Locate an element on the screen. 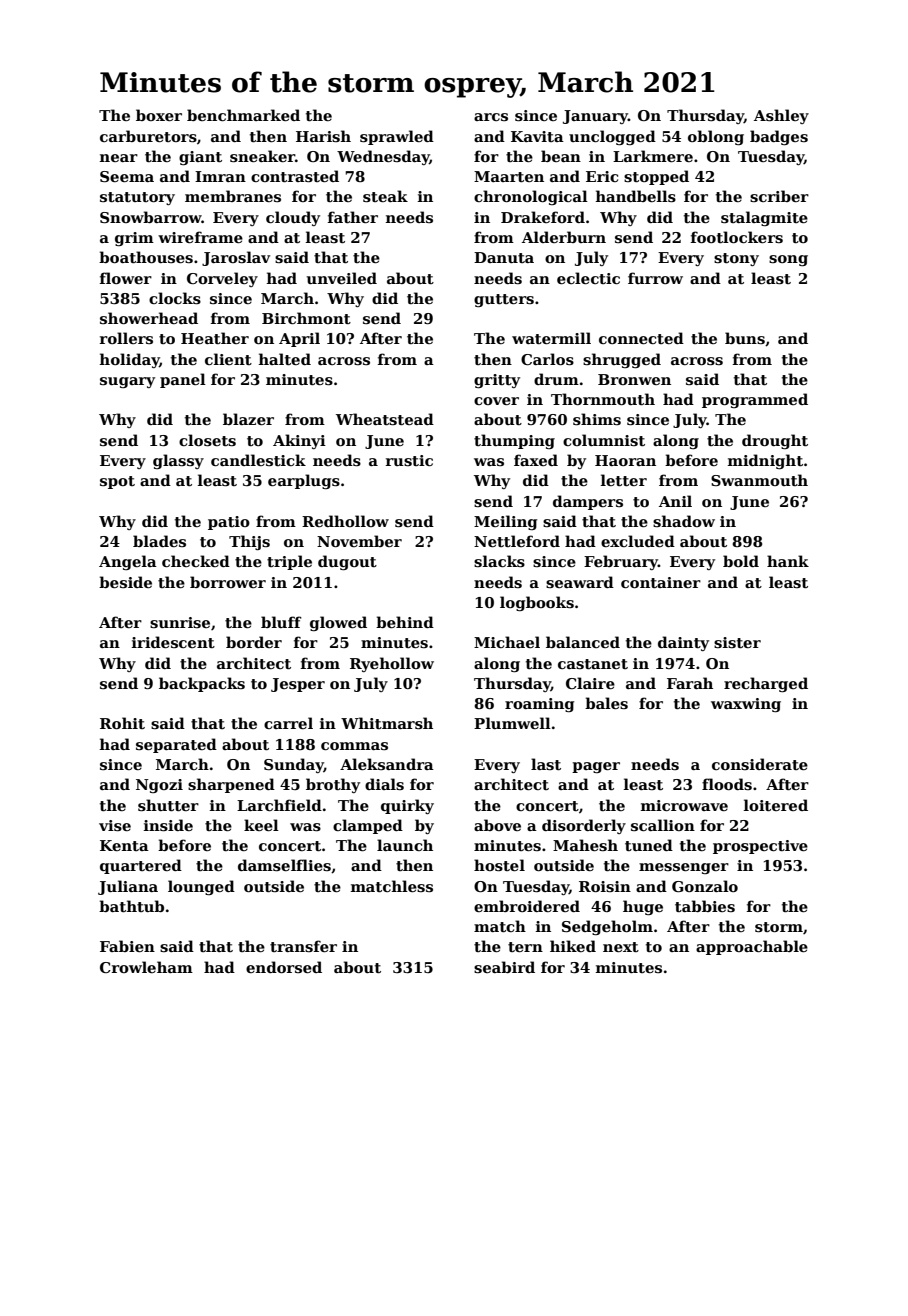 This screenshot has height=1316, width=908. carburetors is located at coordinates (148, 136).
